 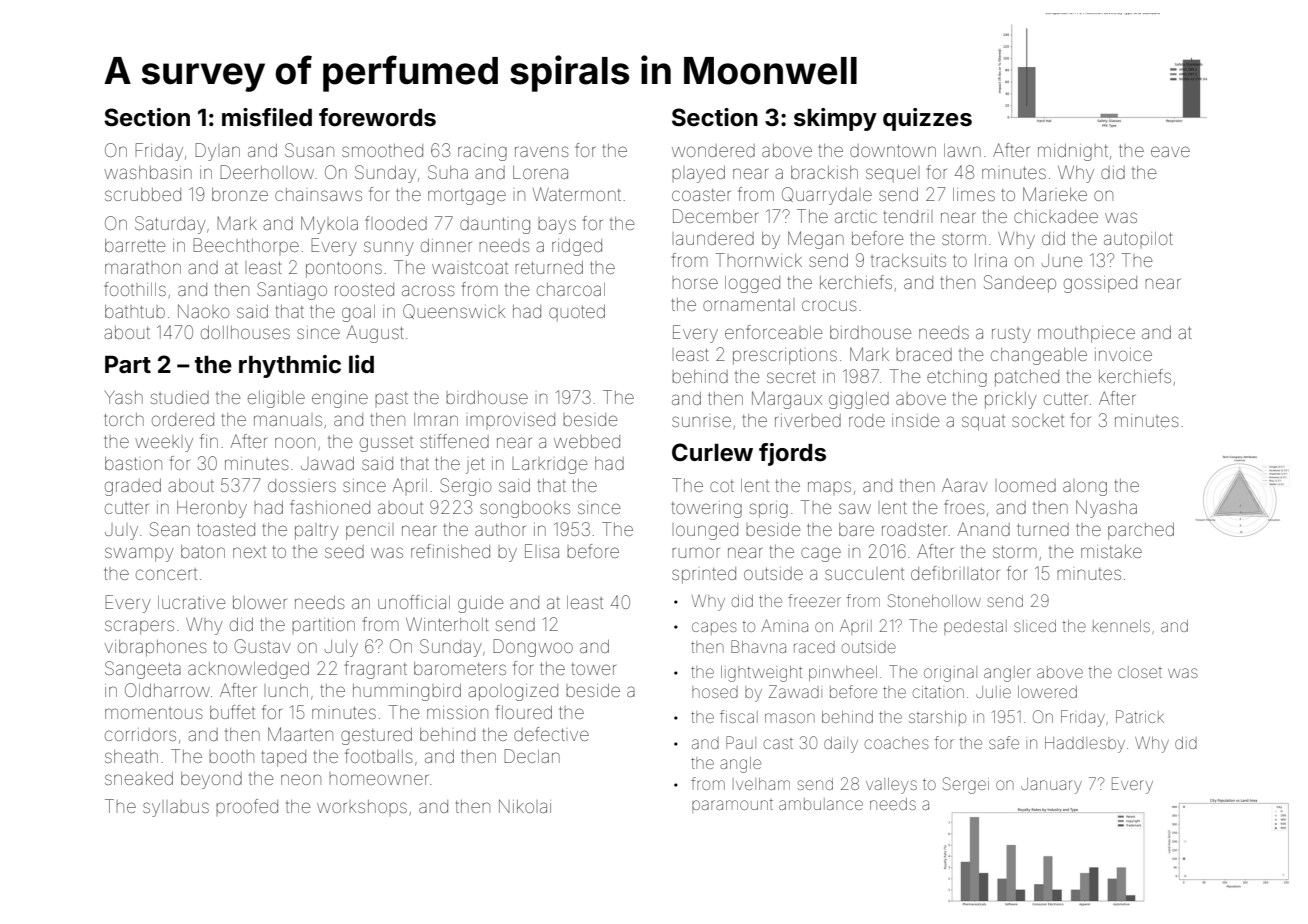 What do you see at coordinates (1086, 334) in the screenshot?
I see `mouthpiece` at bounding box center [1086, 334].
